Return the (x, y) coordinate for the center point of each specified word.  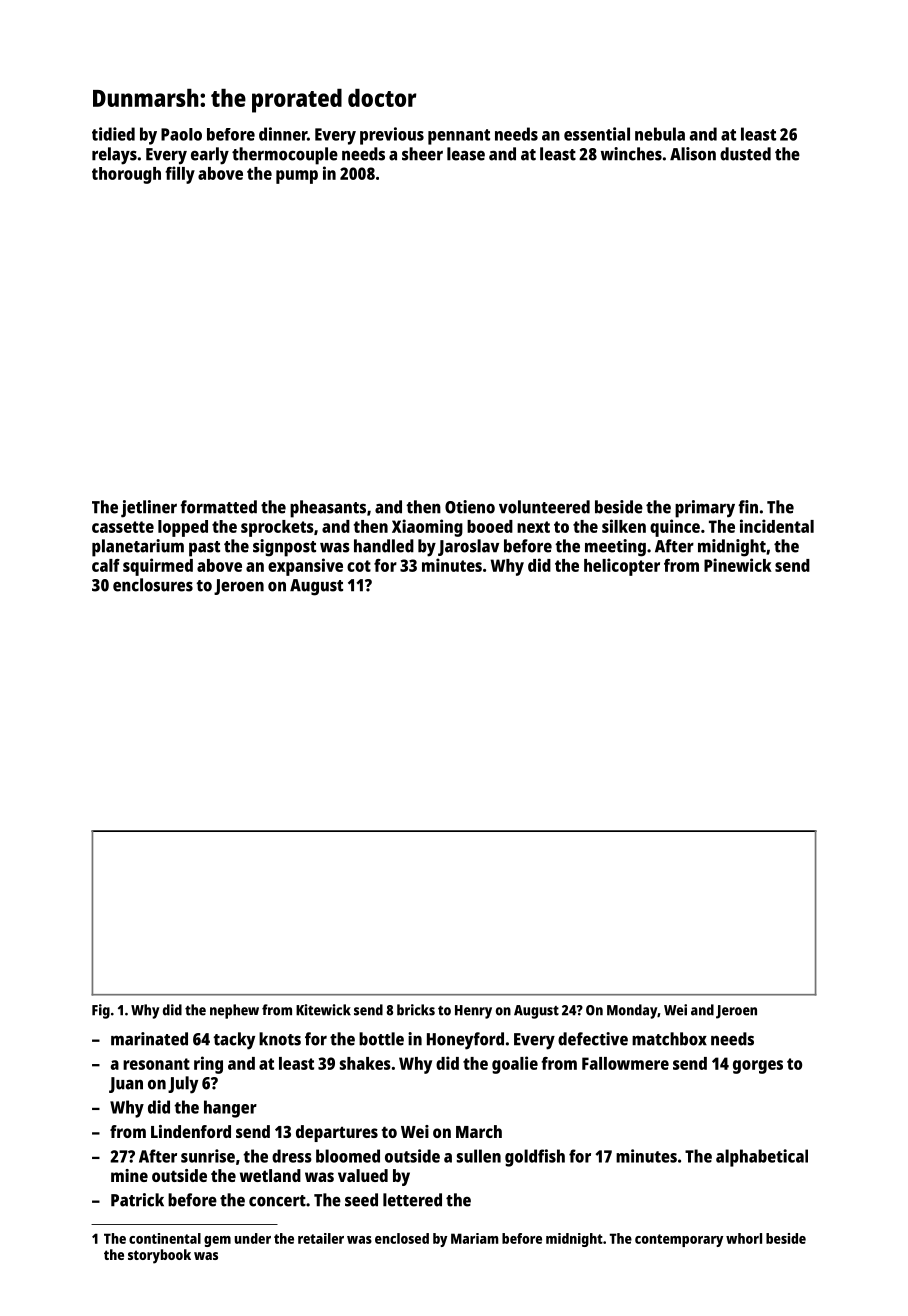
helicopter (622, 567)
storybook (159, 1256)
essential (597, 134)
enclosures (153, 585)
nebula (660, 134)
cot (359, 566)
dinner (283, 134)
